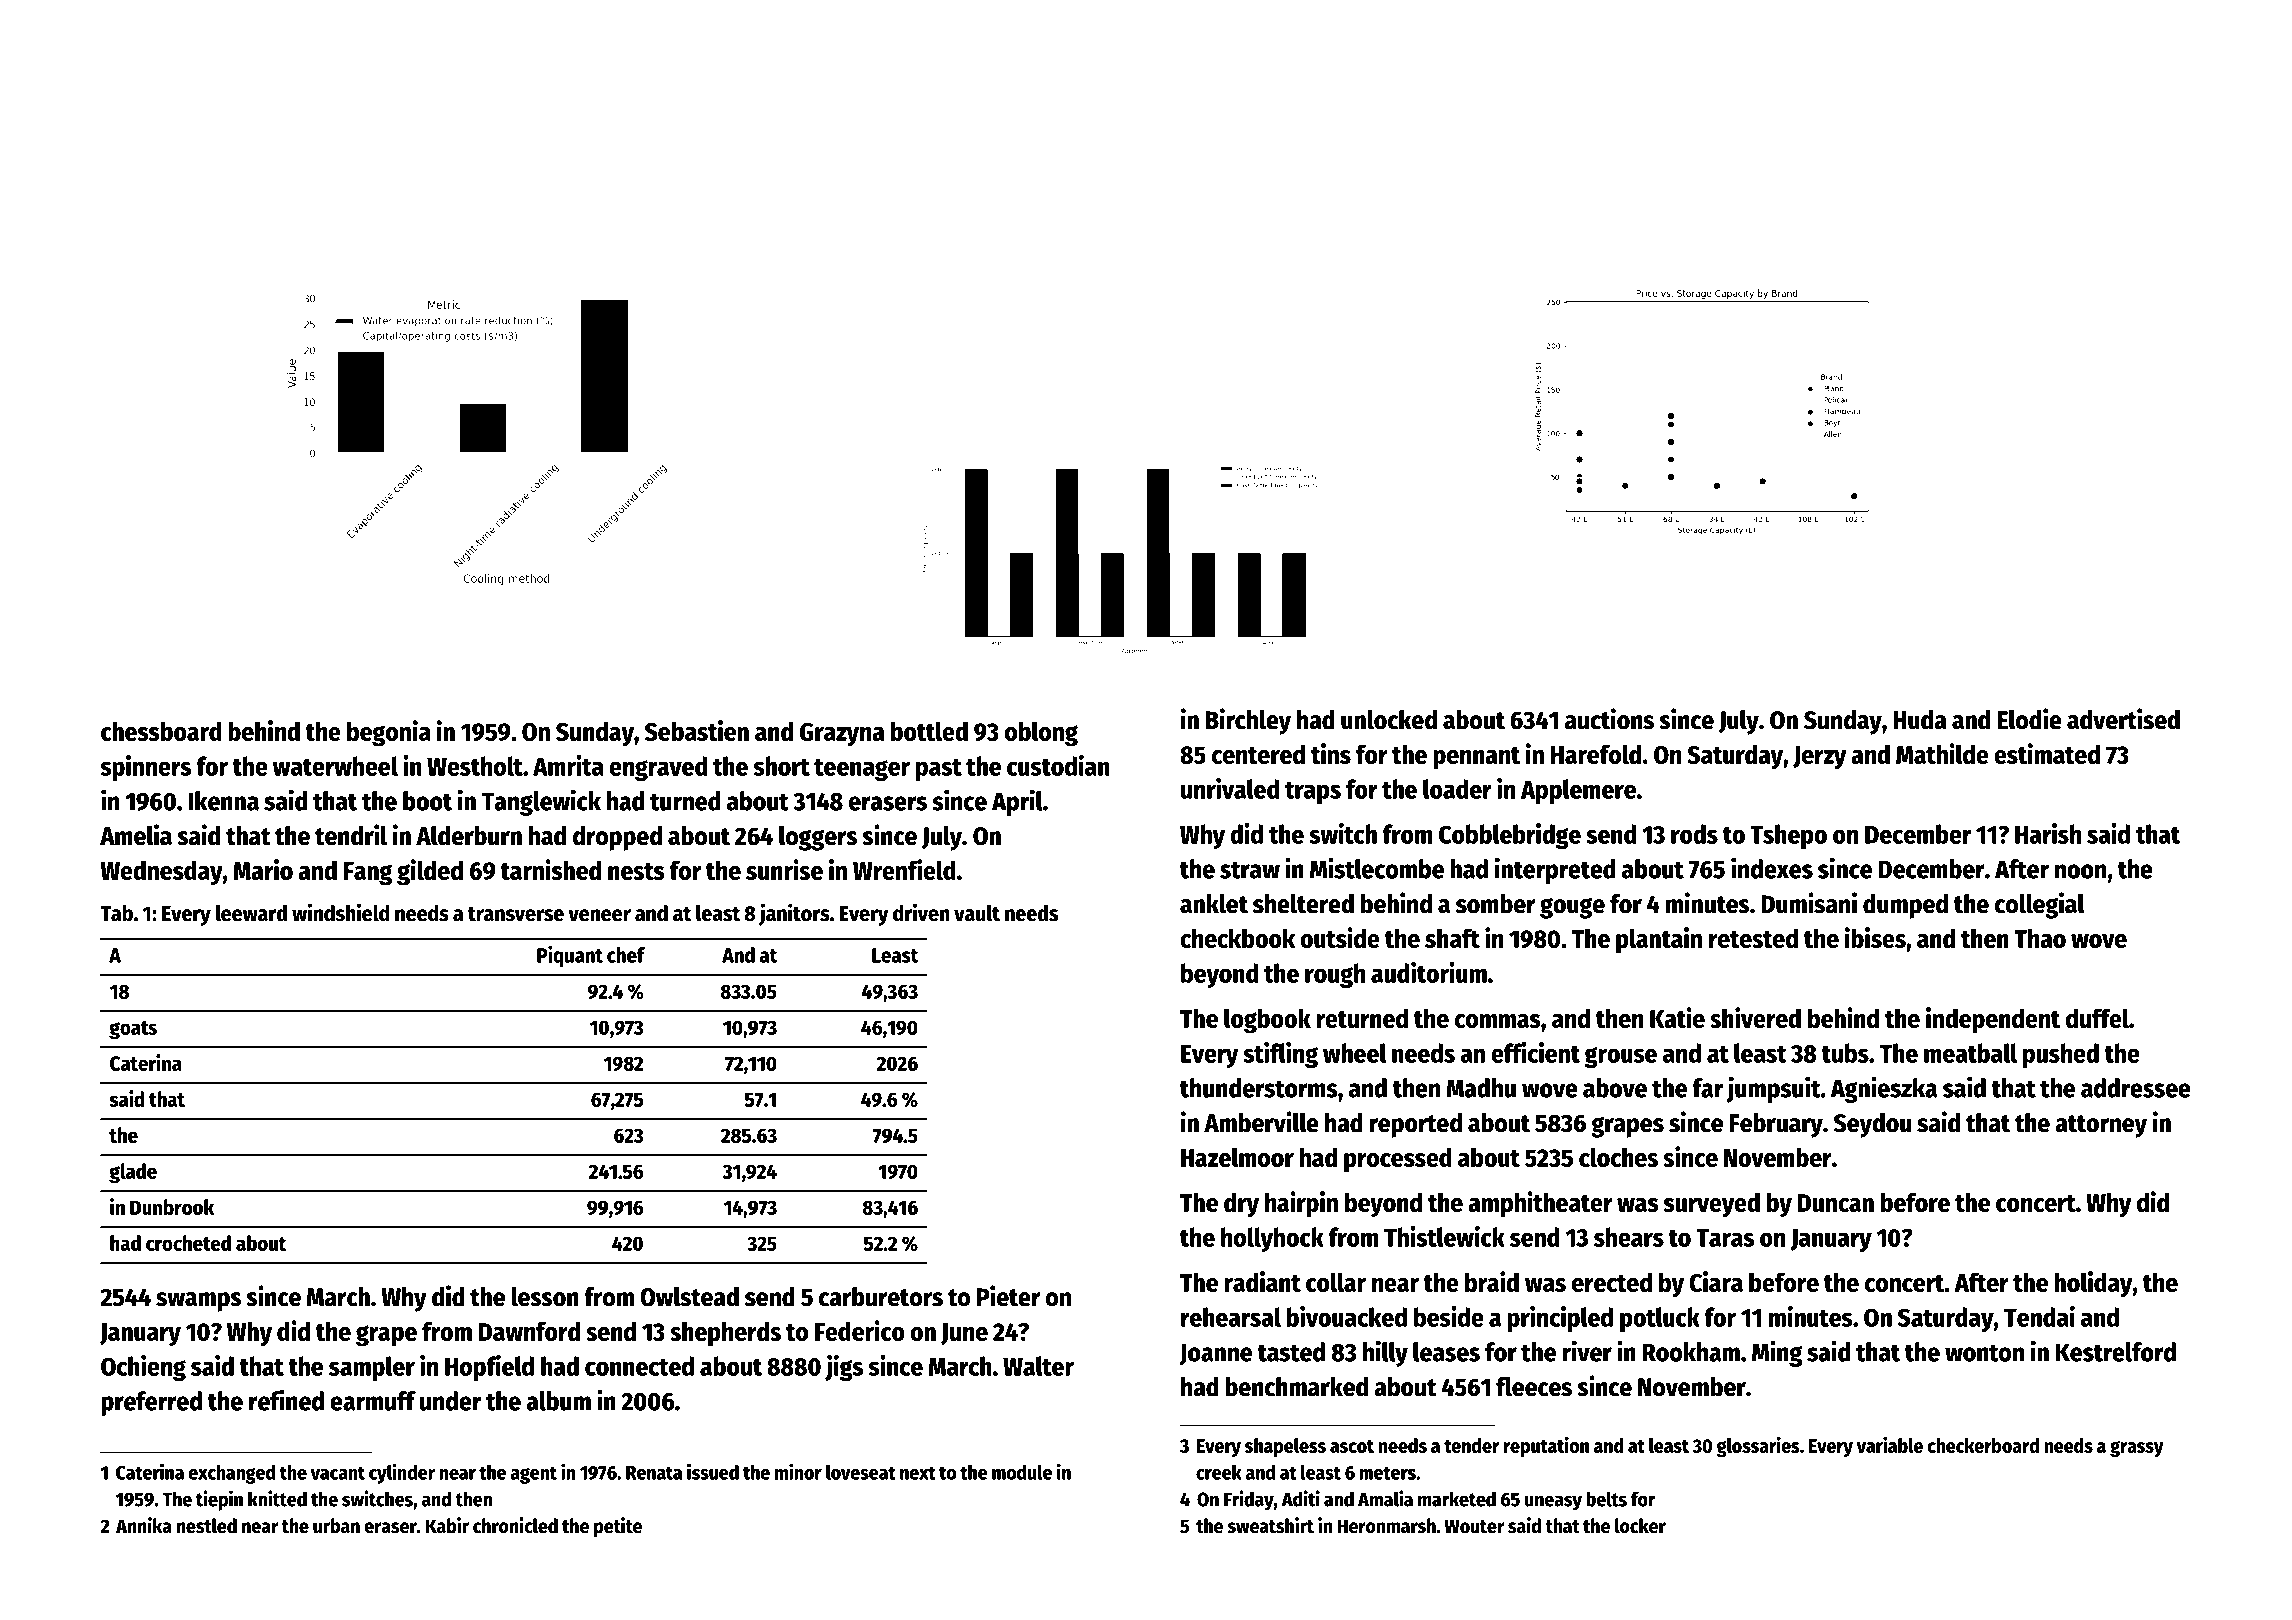 The width and height of the document is (2292, 1620). Describe the element at coordinates (860, 1330) in the document. I see `Federico` at that location.
